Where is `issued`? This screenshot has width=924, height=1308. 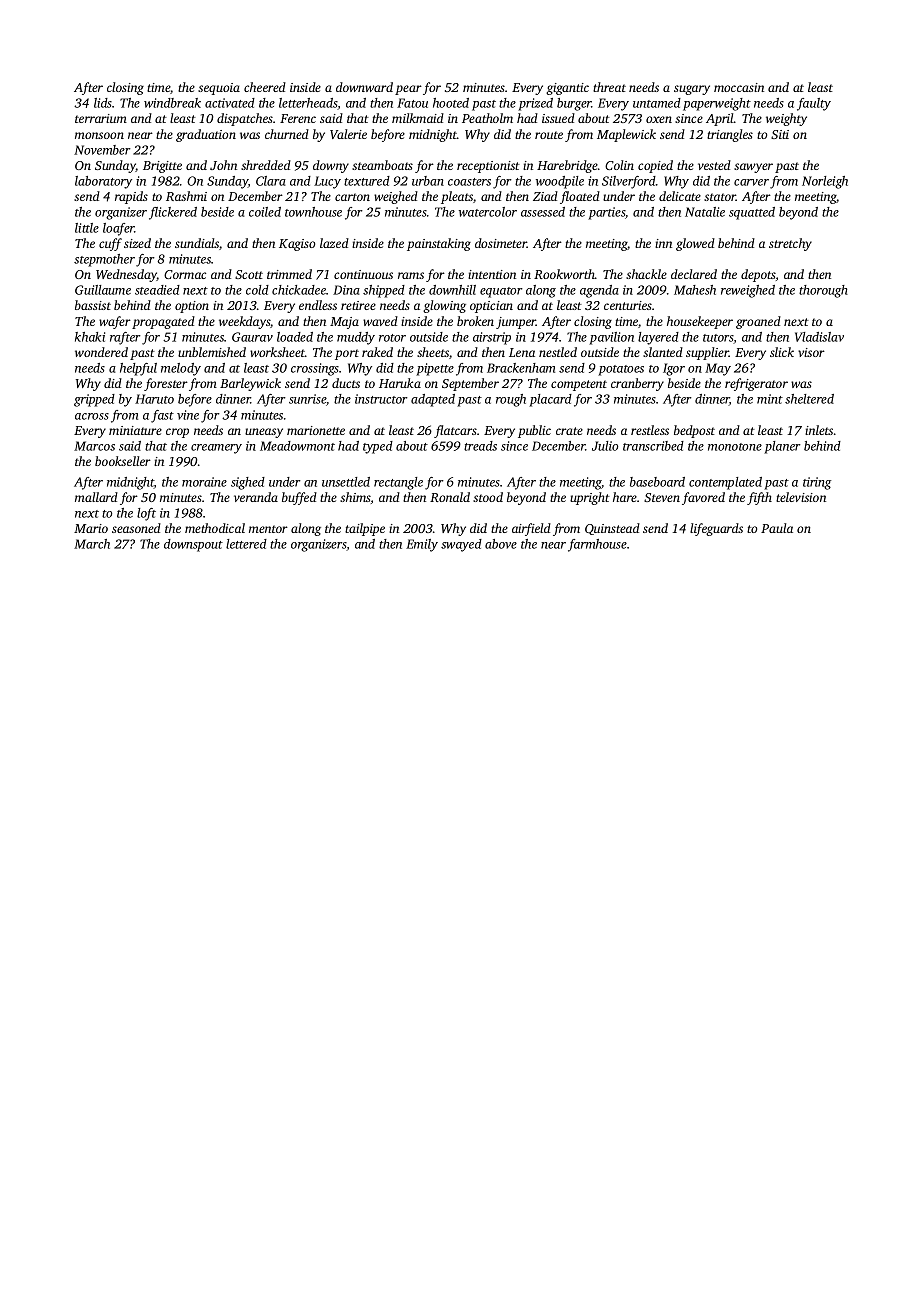 issued is located at coordinates (558, 118).
